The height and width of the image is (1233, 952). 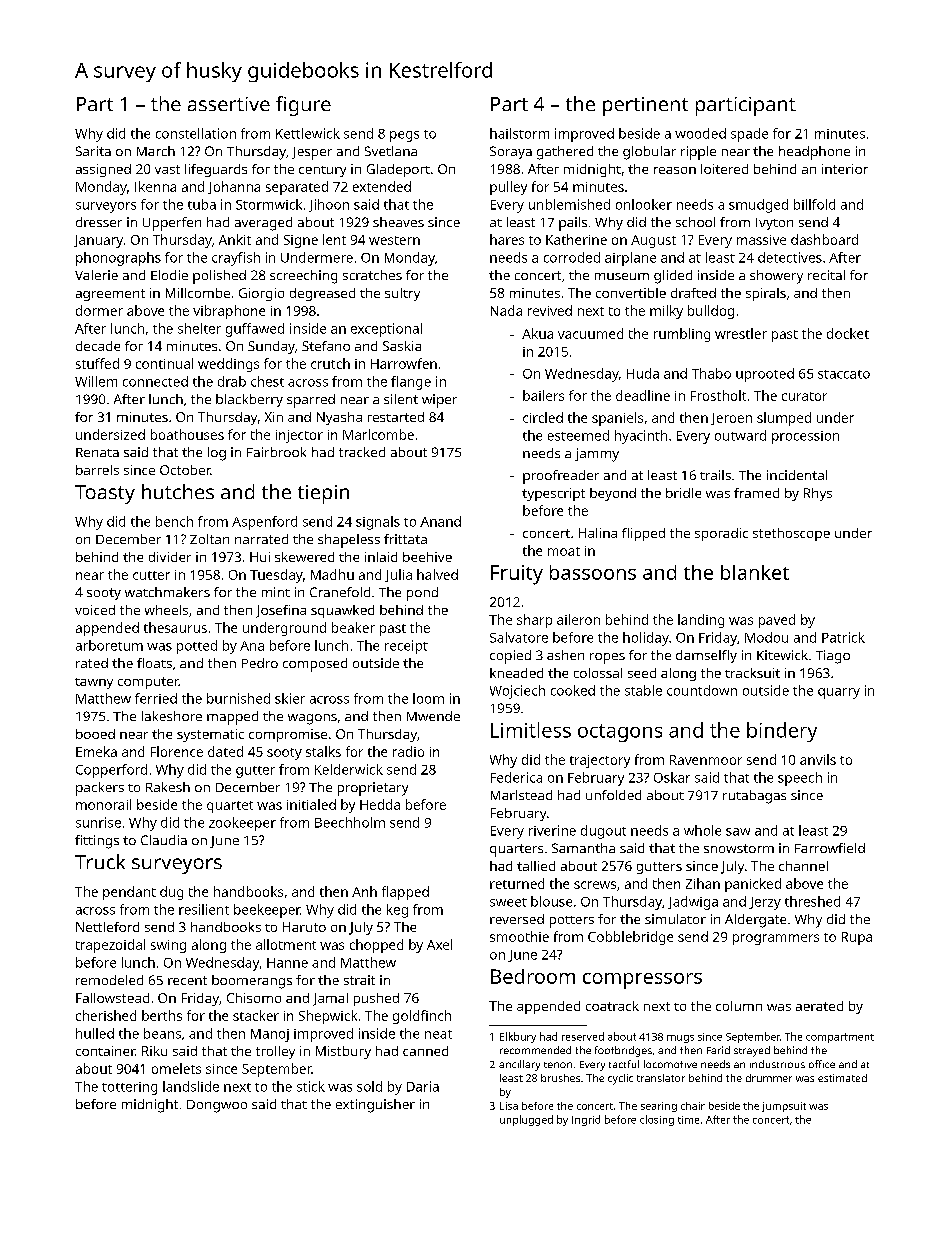 I want to click on riverine, so click(x=552, y=830).
